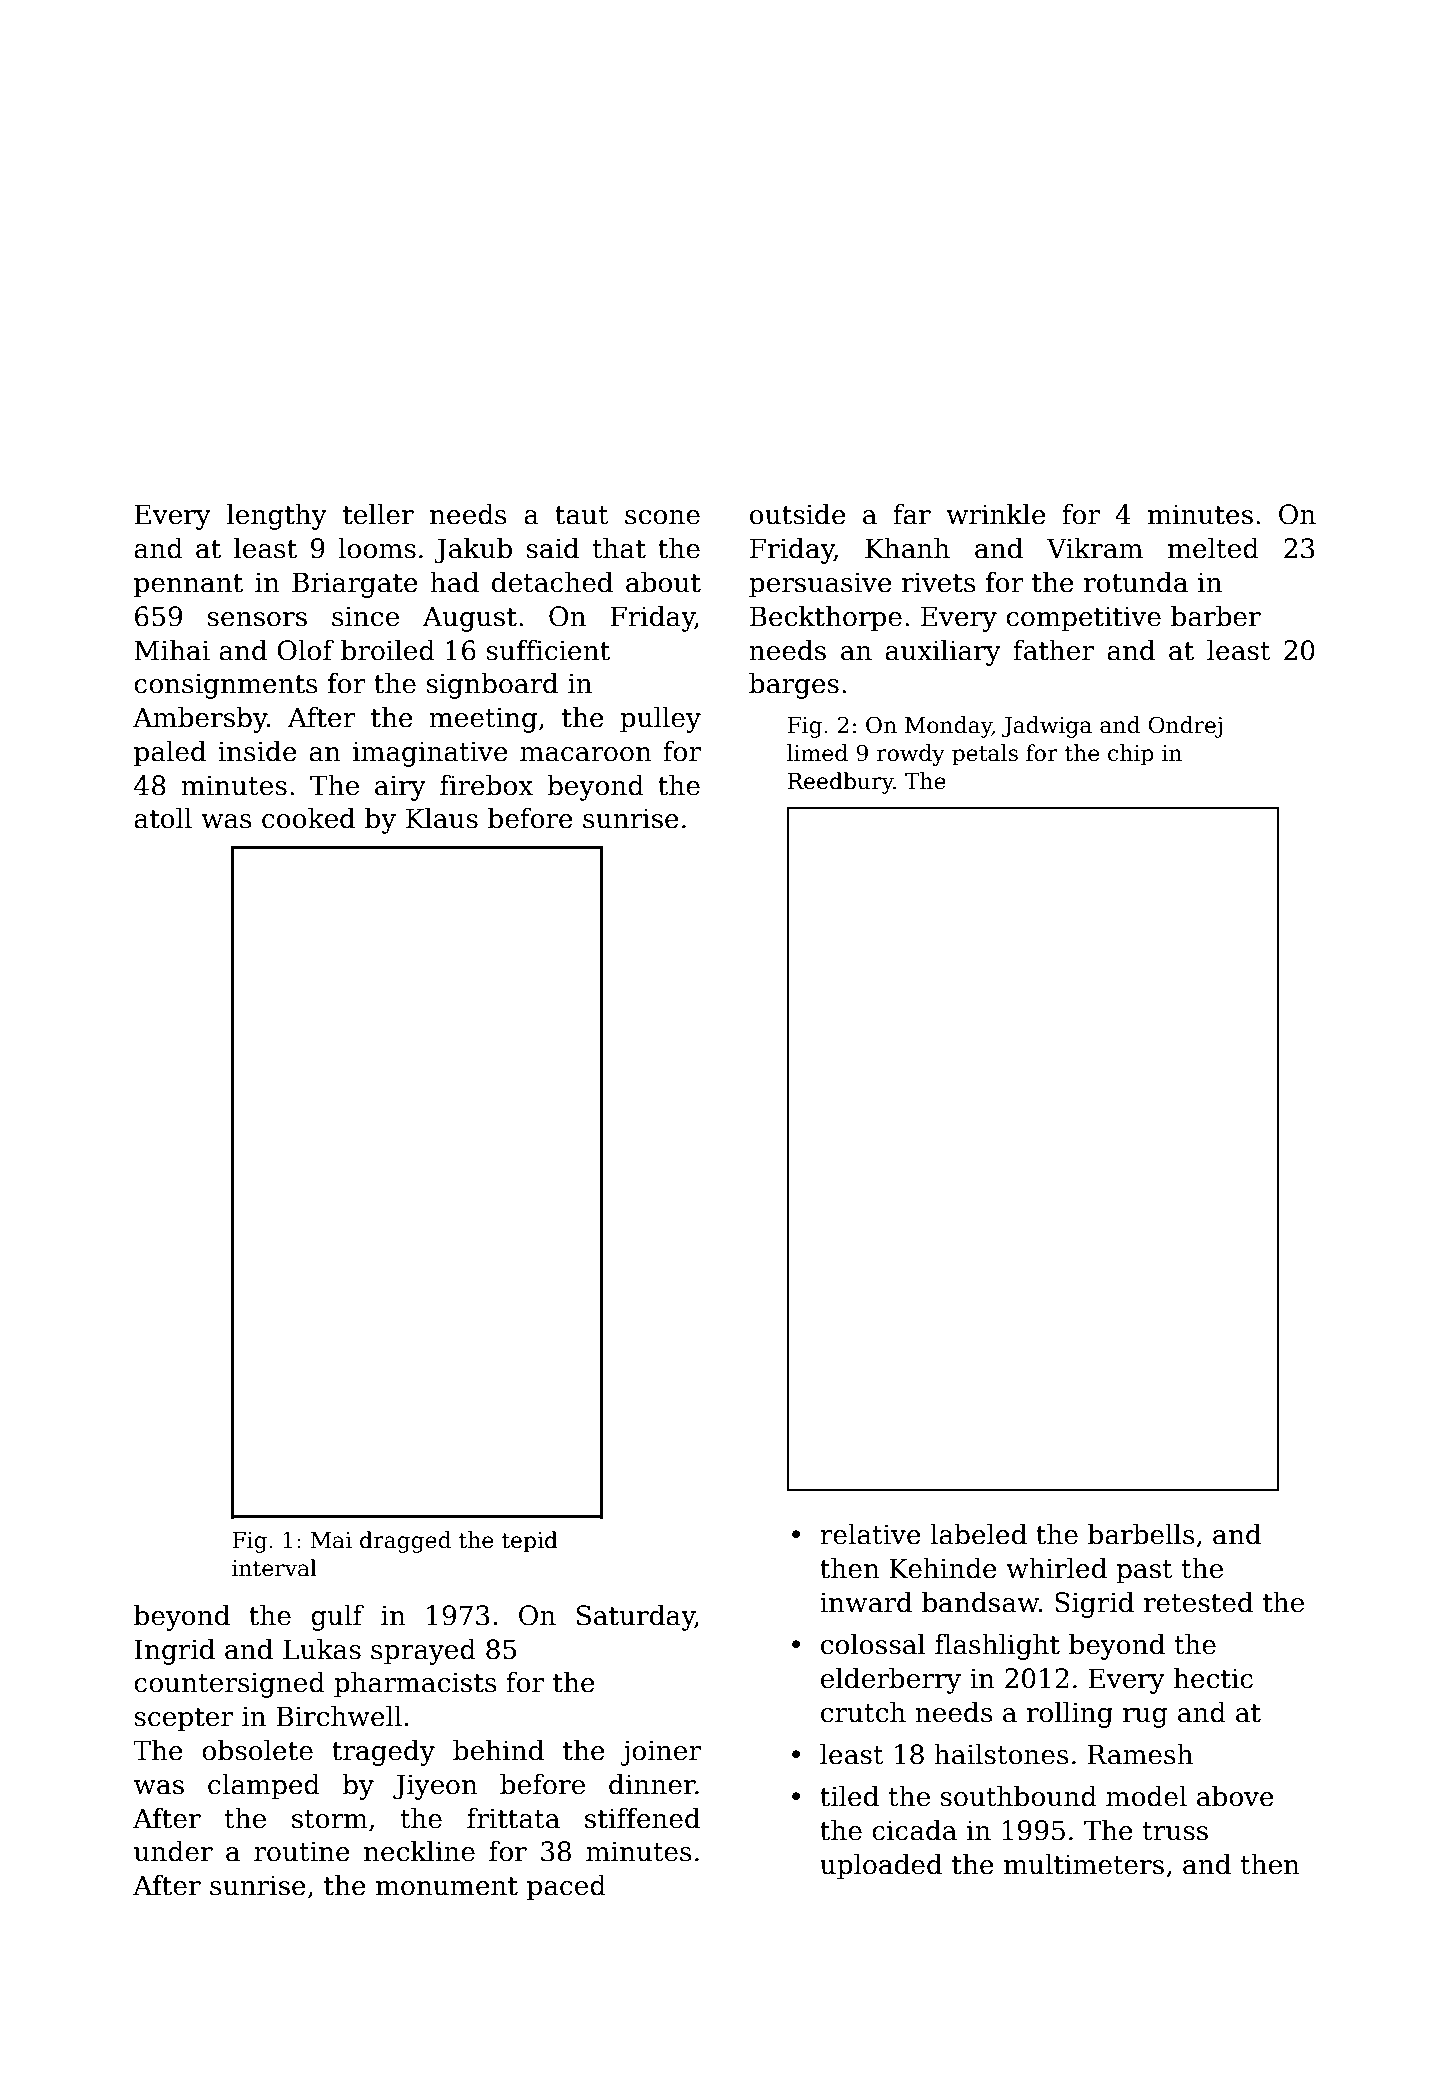 The image size is (1450, 2100). Describe the element at coordinates (163, 818) in the page. I see `atoll` at that location.
